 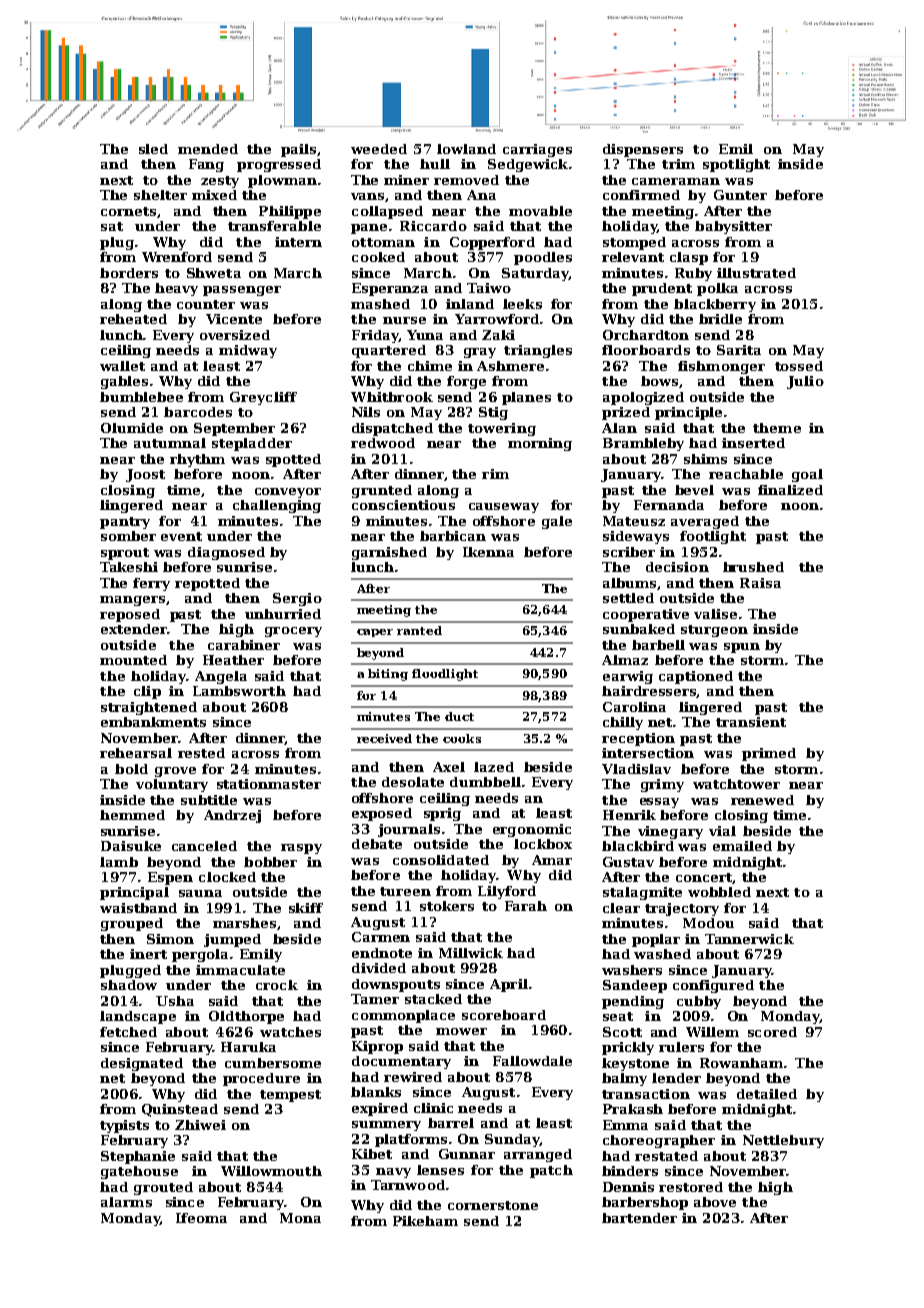 What do you see at coordinates (538, 351) in the screenshot?
I see `triangles` at bounding box center [538, 351].
